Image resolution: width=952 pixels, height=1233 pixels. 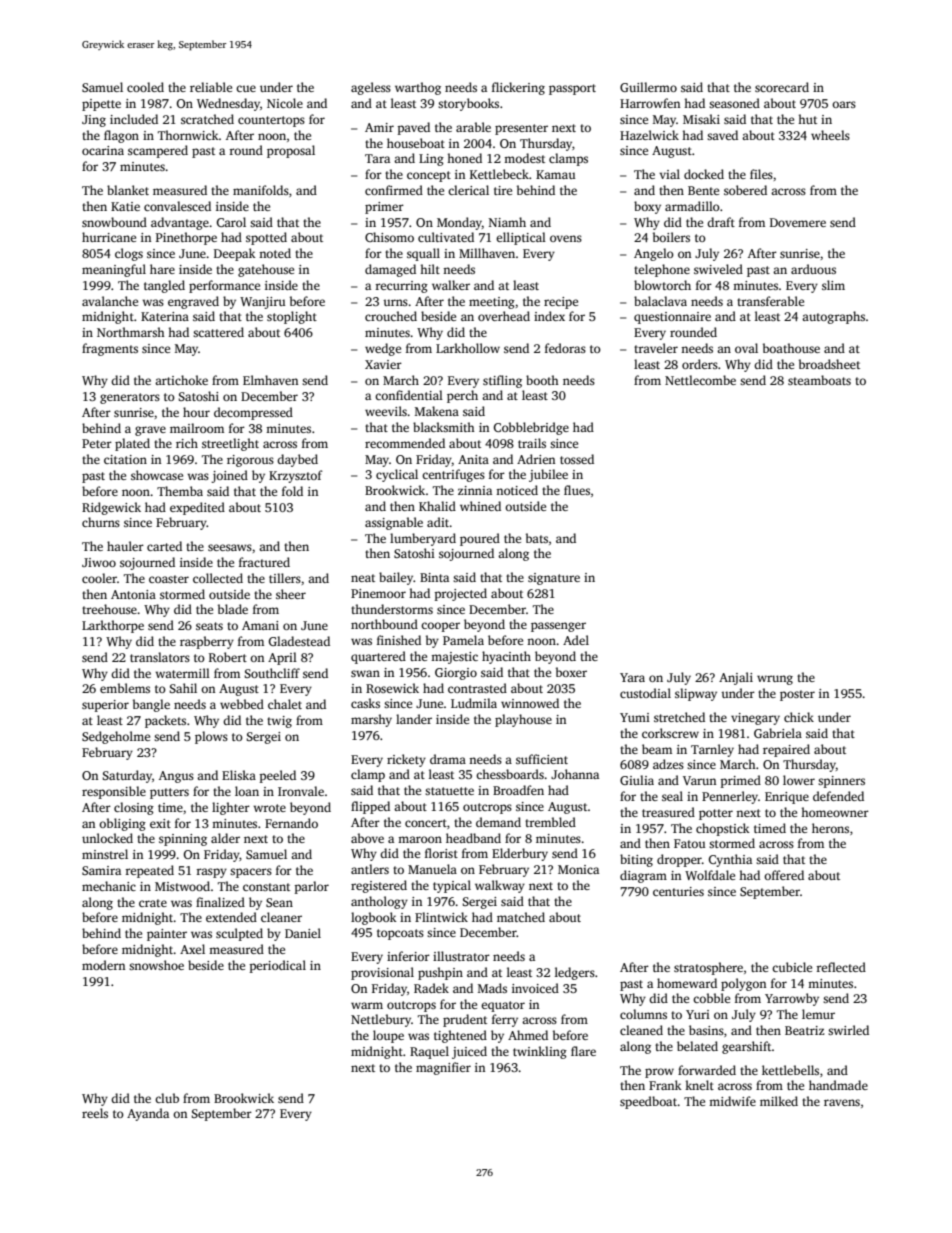 I want to click on snowbound, so click(x=114, y=222).
